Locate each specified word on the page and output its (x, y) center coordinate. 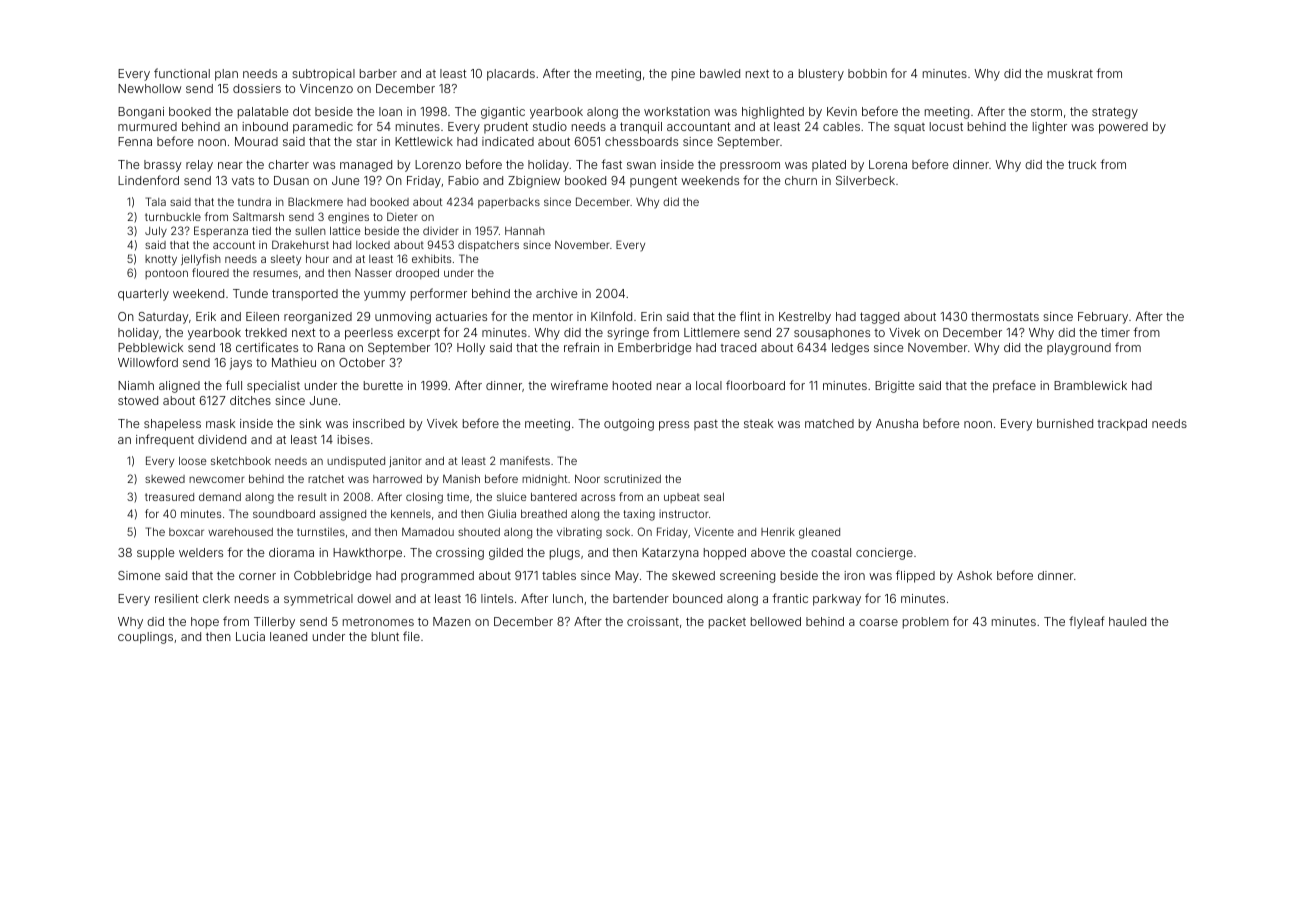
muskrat (1070, 73)
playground (1079, 349)
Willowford (148, 362)
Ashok (974, 575)
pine (683, 75)
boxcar (186, 532)
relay (199, 166)
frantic (790, 598)
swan (641, 165)
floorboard (755, 385)
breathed (544, 514)
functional (182, 73)
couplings (145, 638)
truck (1082, 164)
